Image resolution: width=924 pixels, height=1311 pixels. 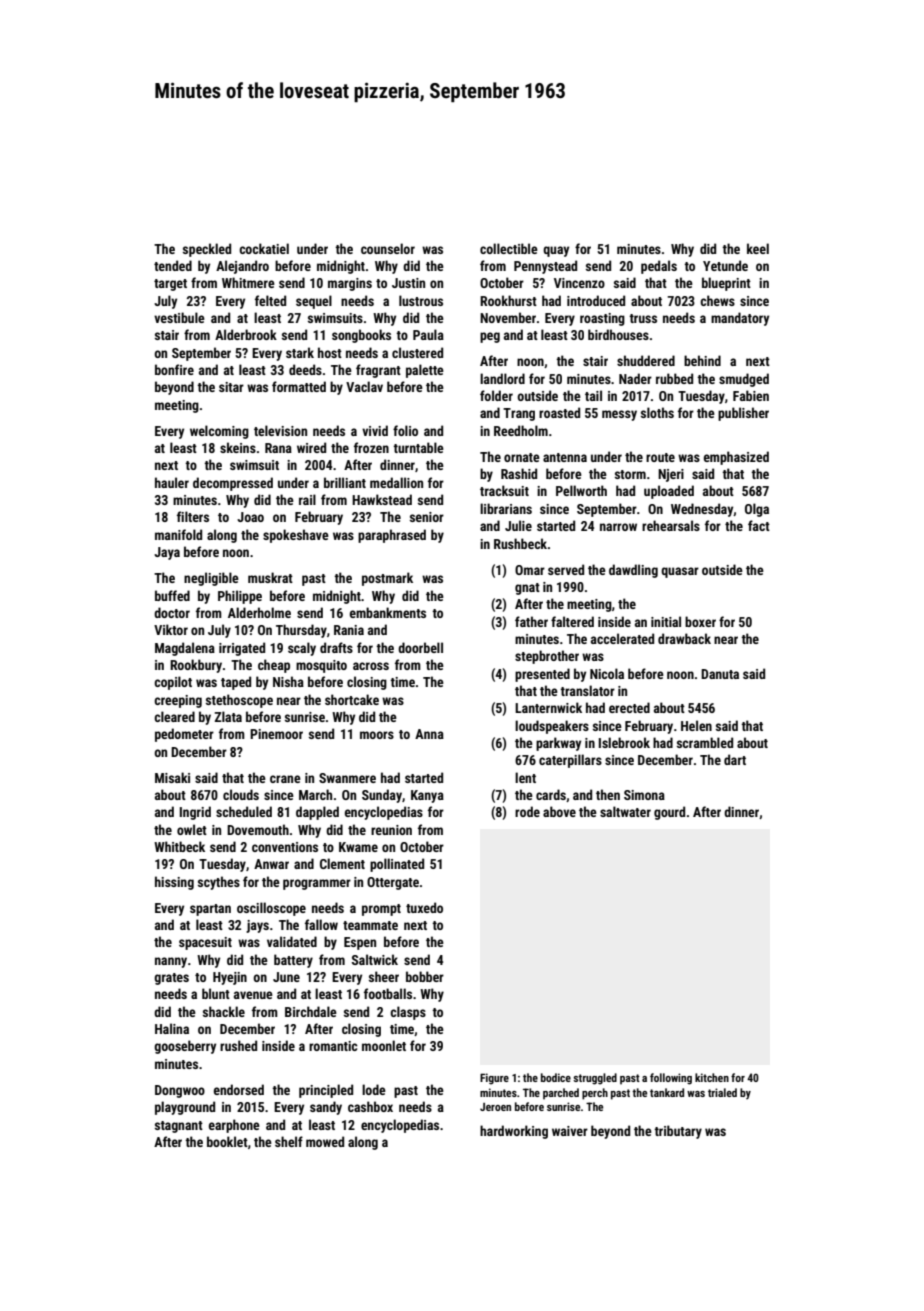 I want to click on speckled, so click(x=207, y=250).
